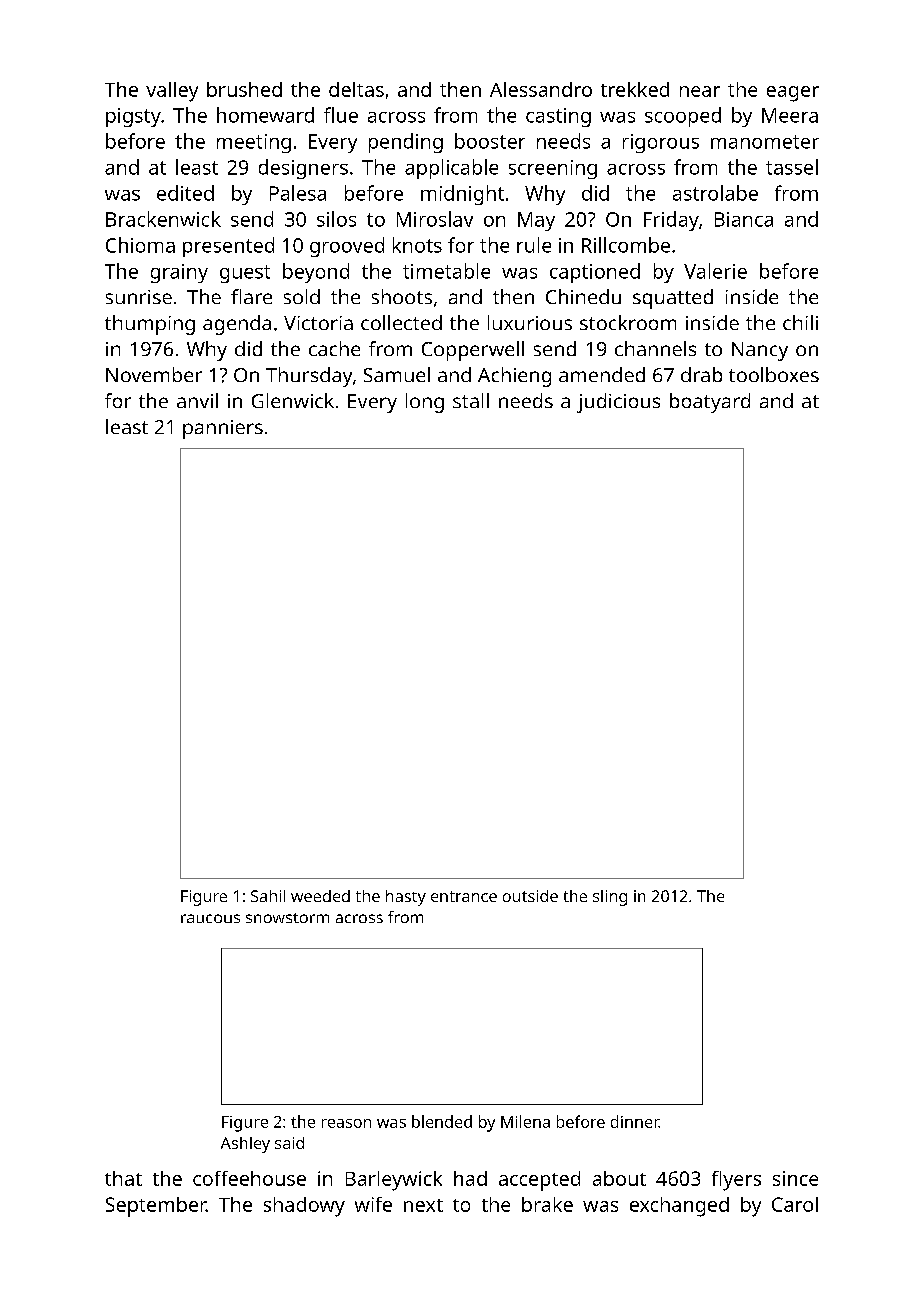  What do you see at coordinates (490, 141) in the image?
I see `booster` at bounding box center [490, 141].
